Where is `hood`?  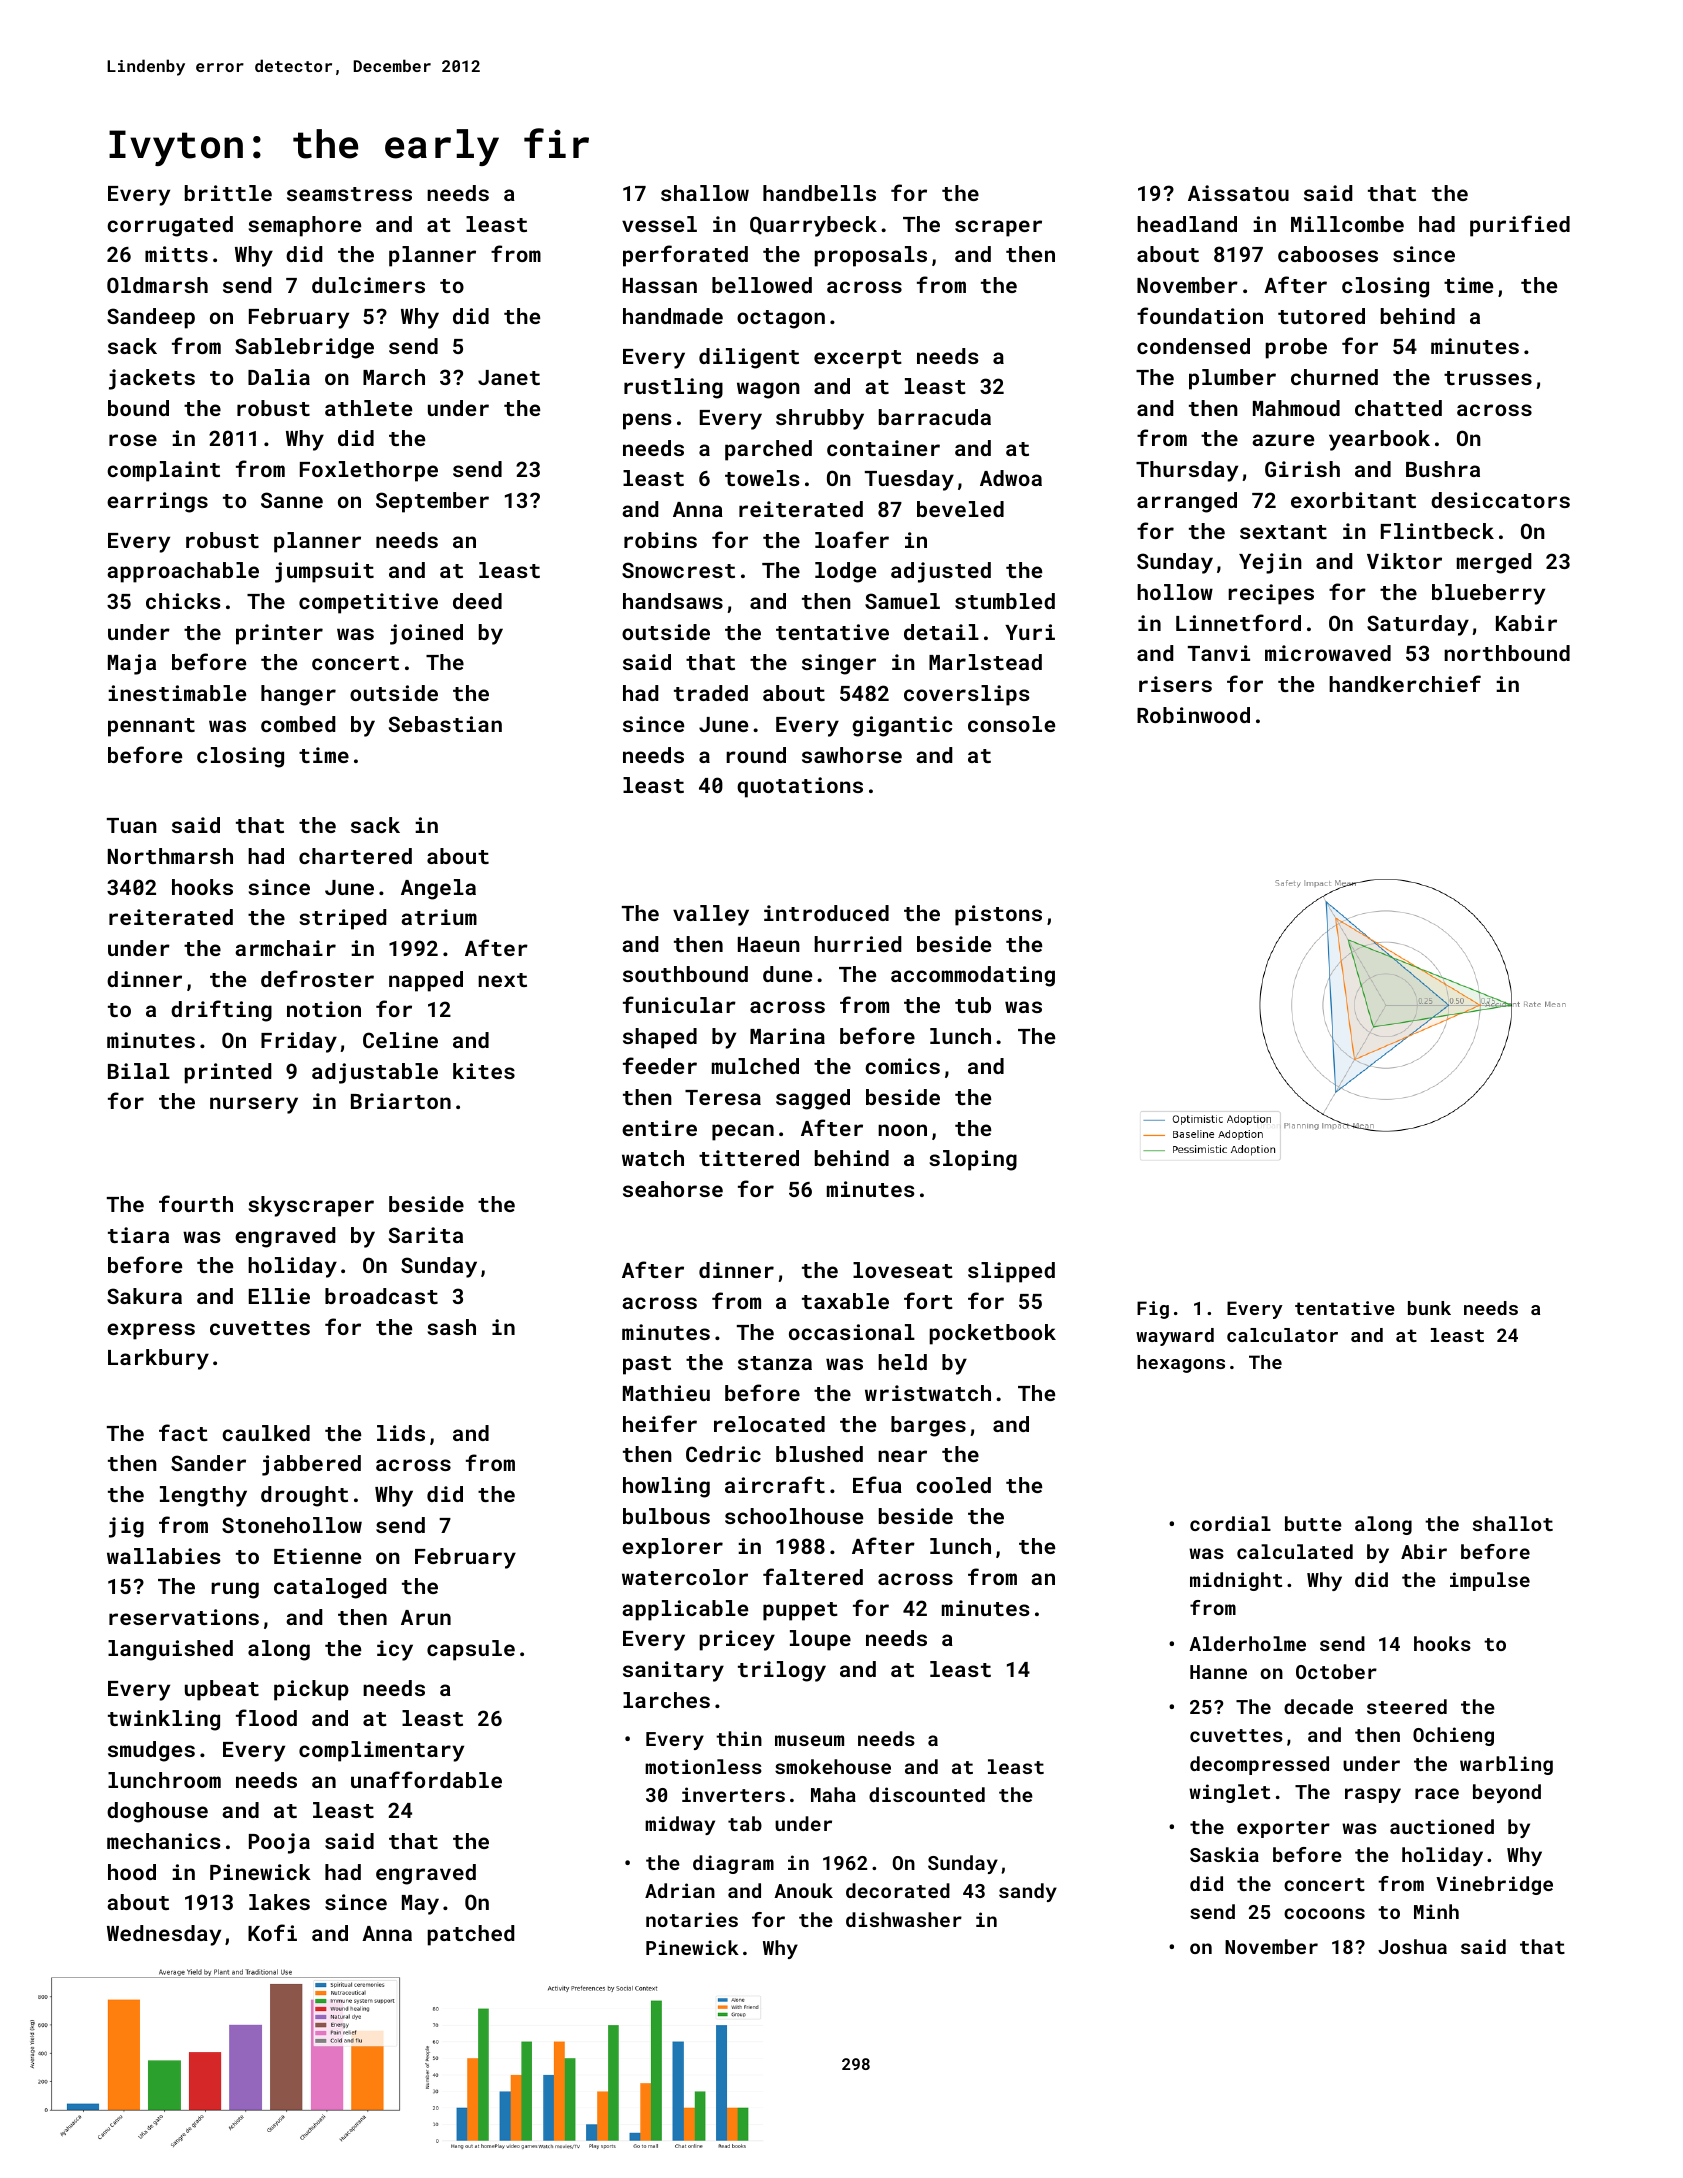 hood is located at coordinates (132, 1872).
